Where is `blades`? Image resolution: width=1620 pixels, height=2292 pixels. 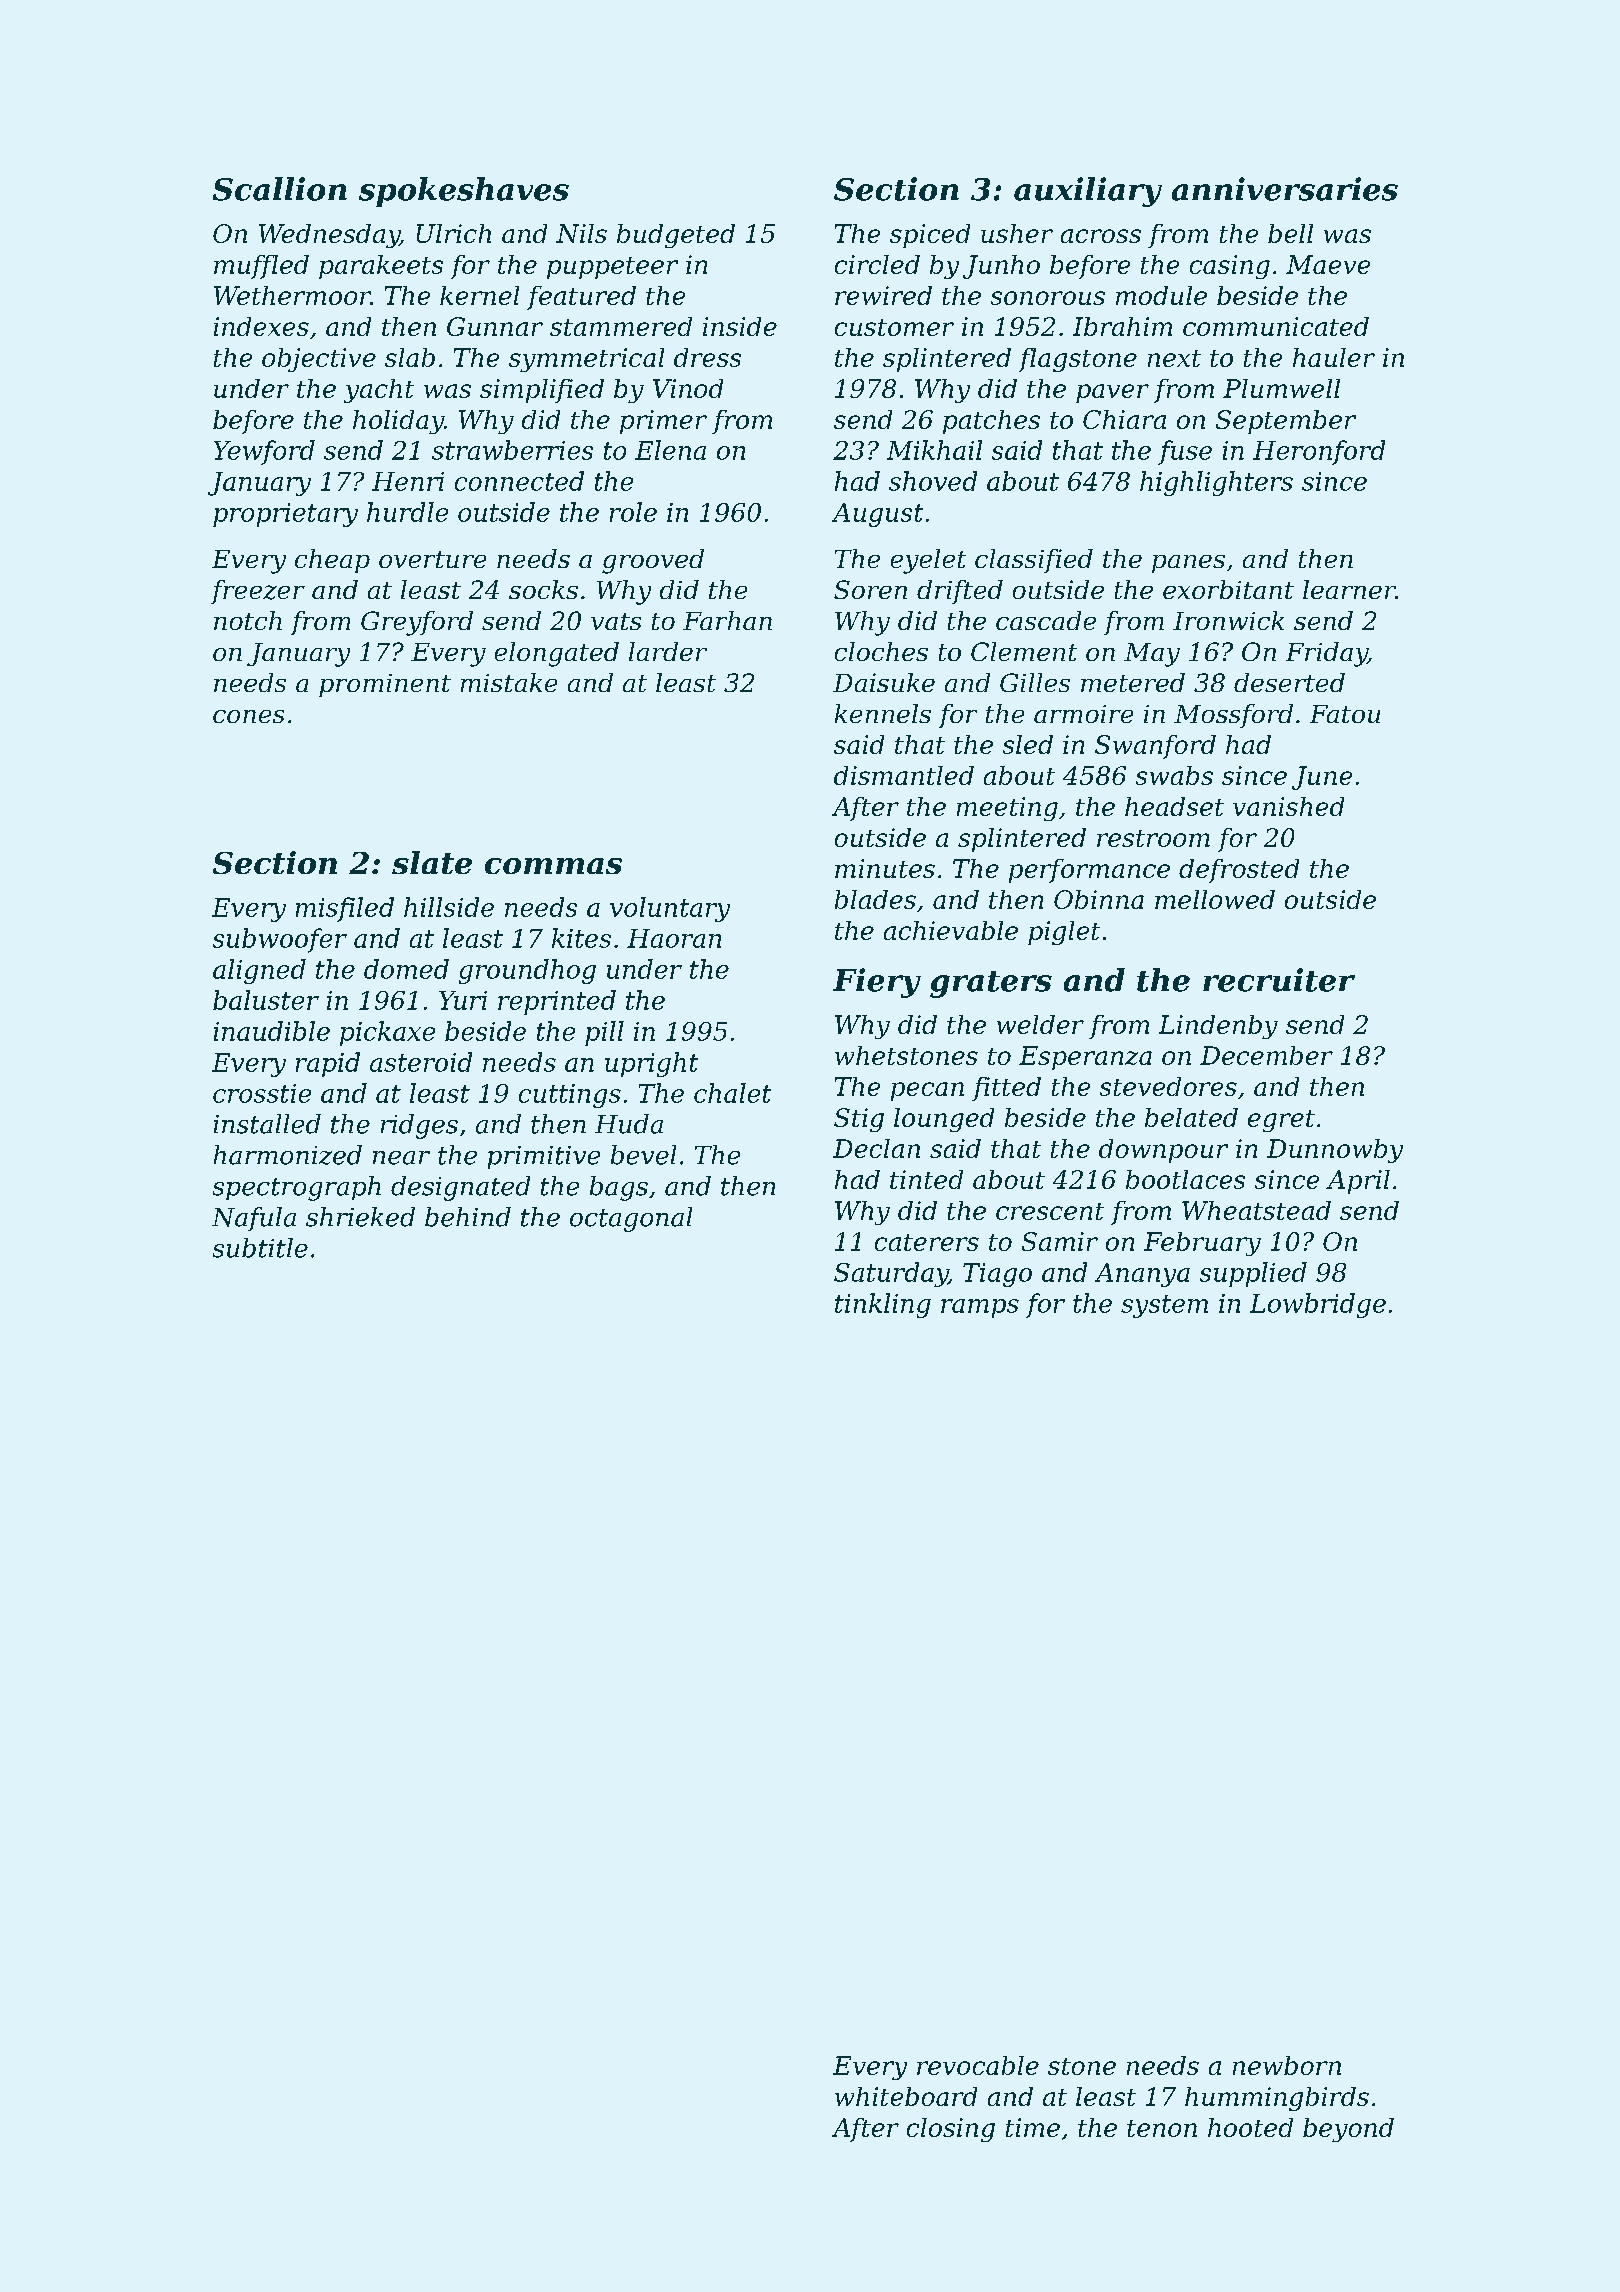
blades is located at coordinates (875, 899).
